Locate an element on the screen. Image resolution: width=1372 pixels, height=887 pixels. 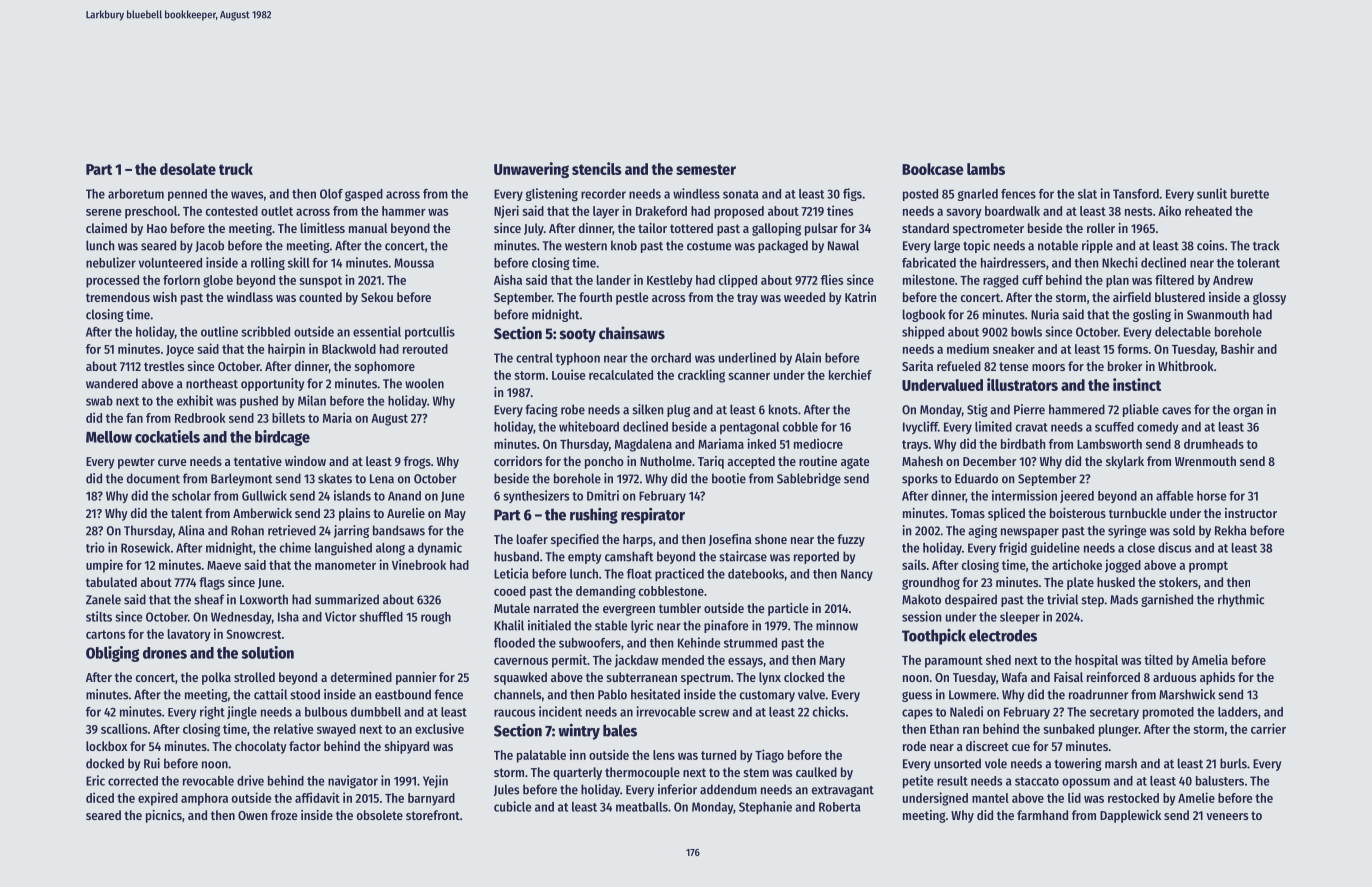
processed is located at coordinates (112, 281).
